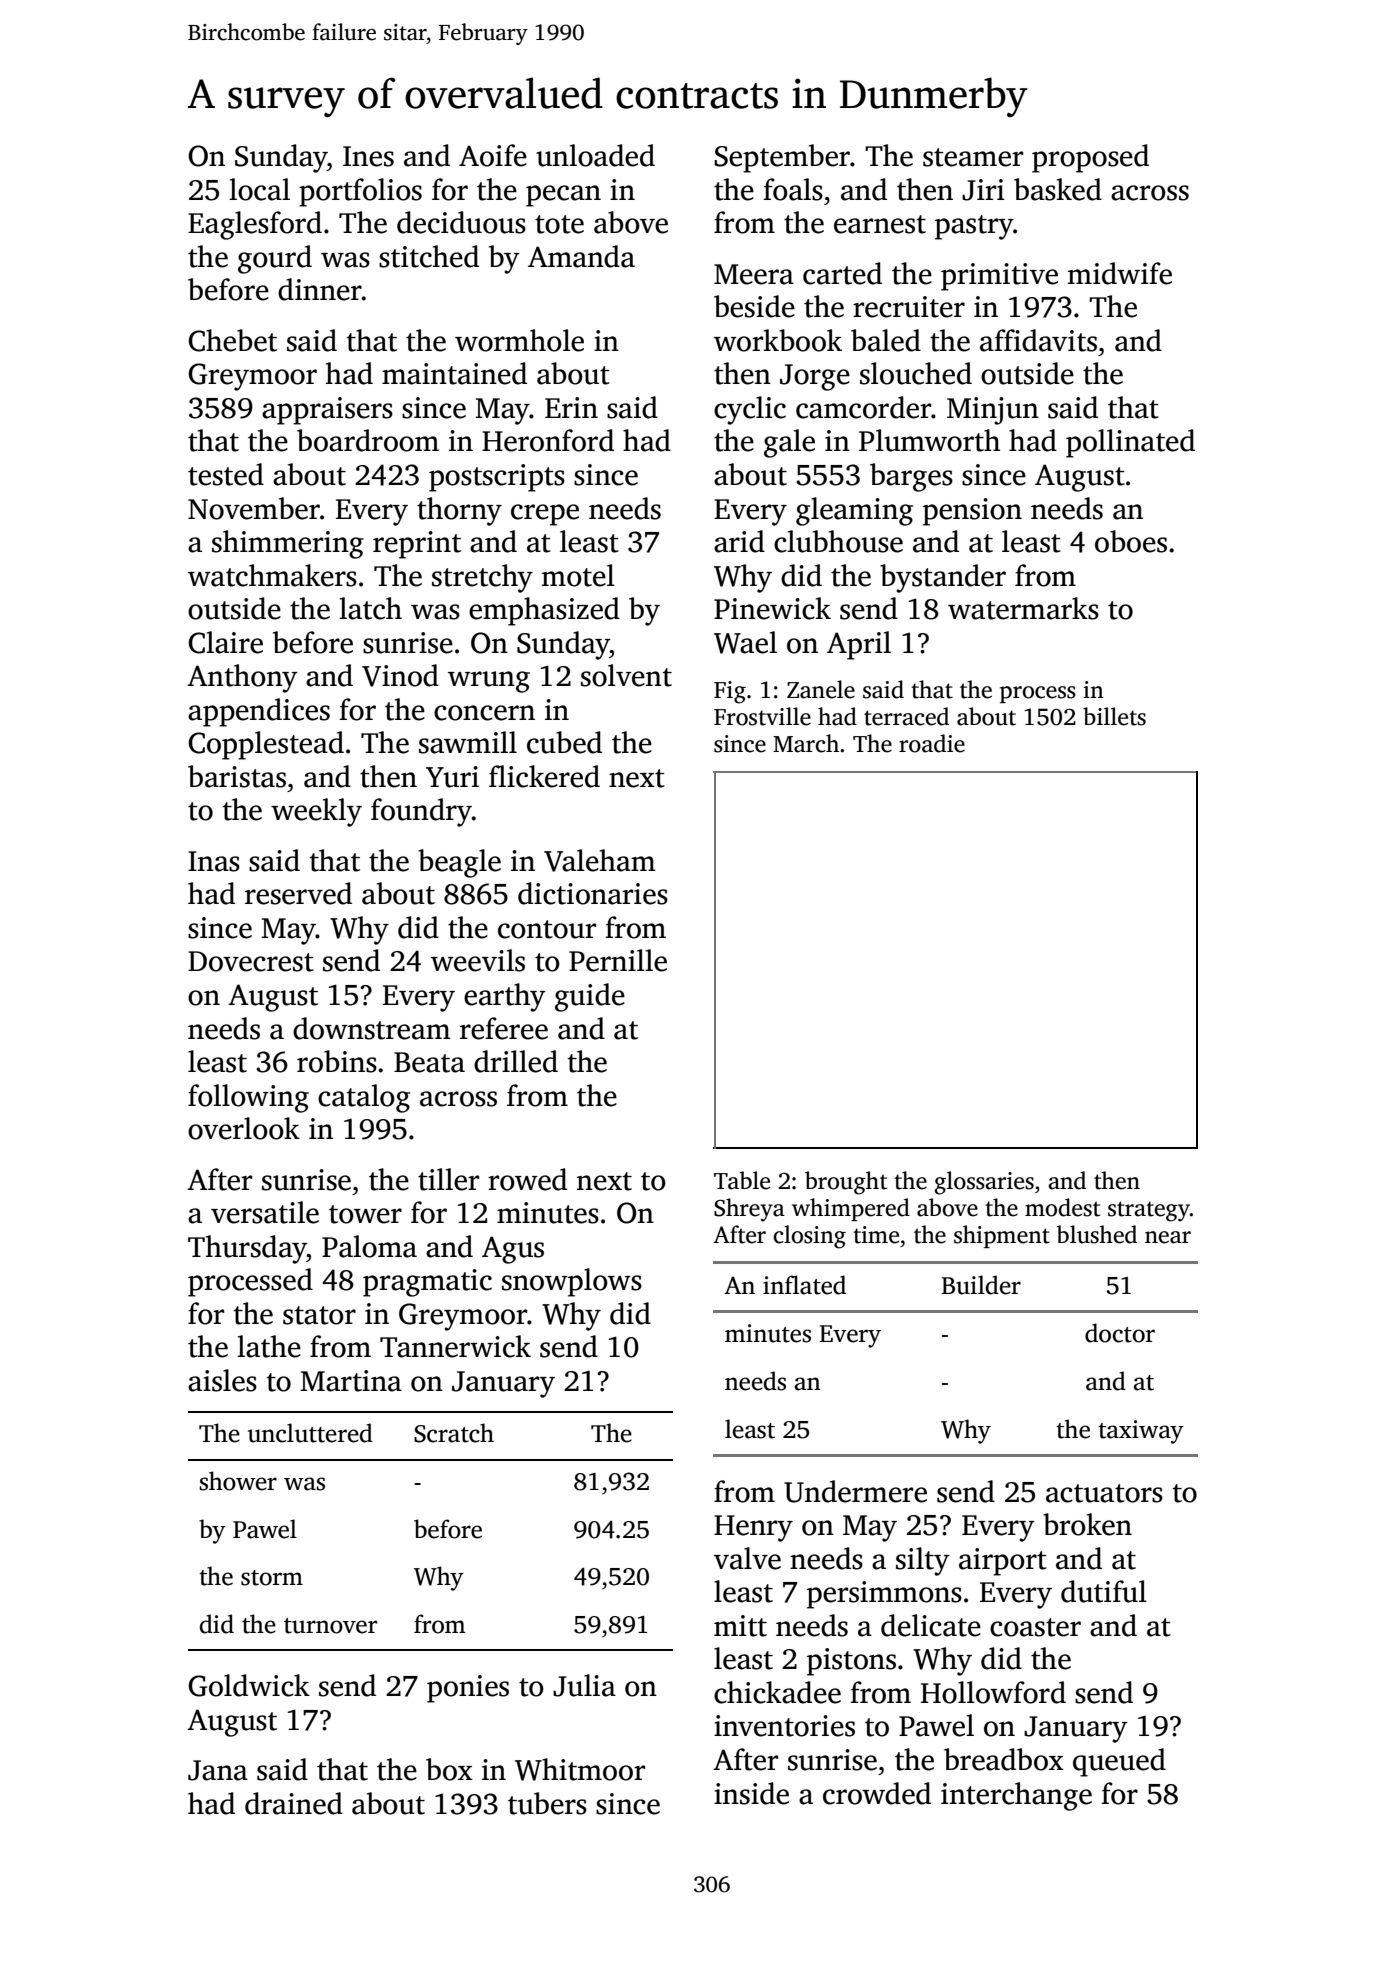  Describe the element at coordinates (564, 742) in the screenshot. I see `cubed` at that location.
